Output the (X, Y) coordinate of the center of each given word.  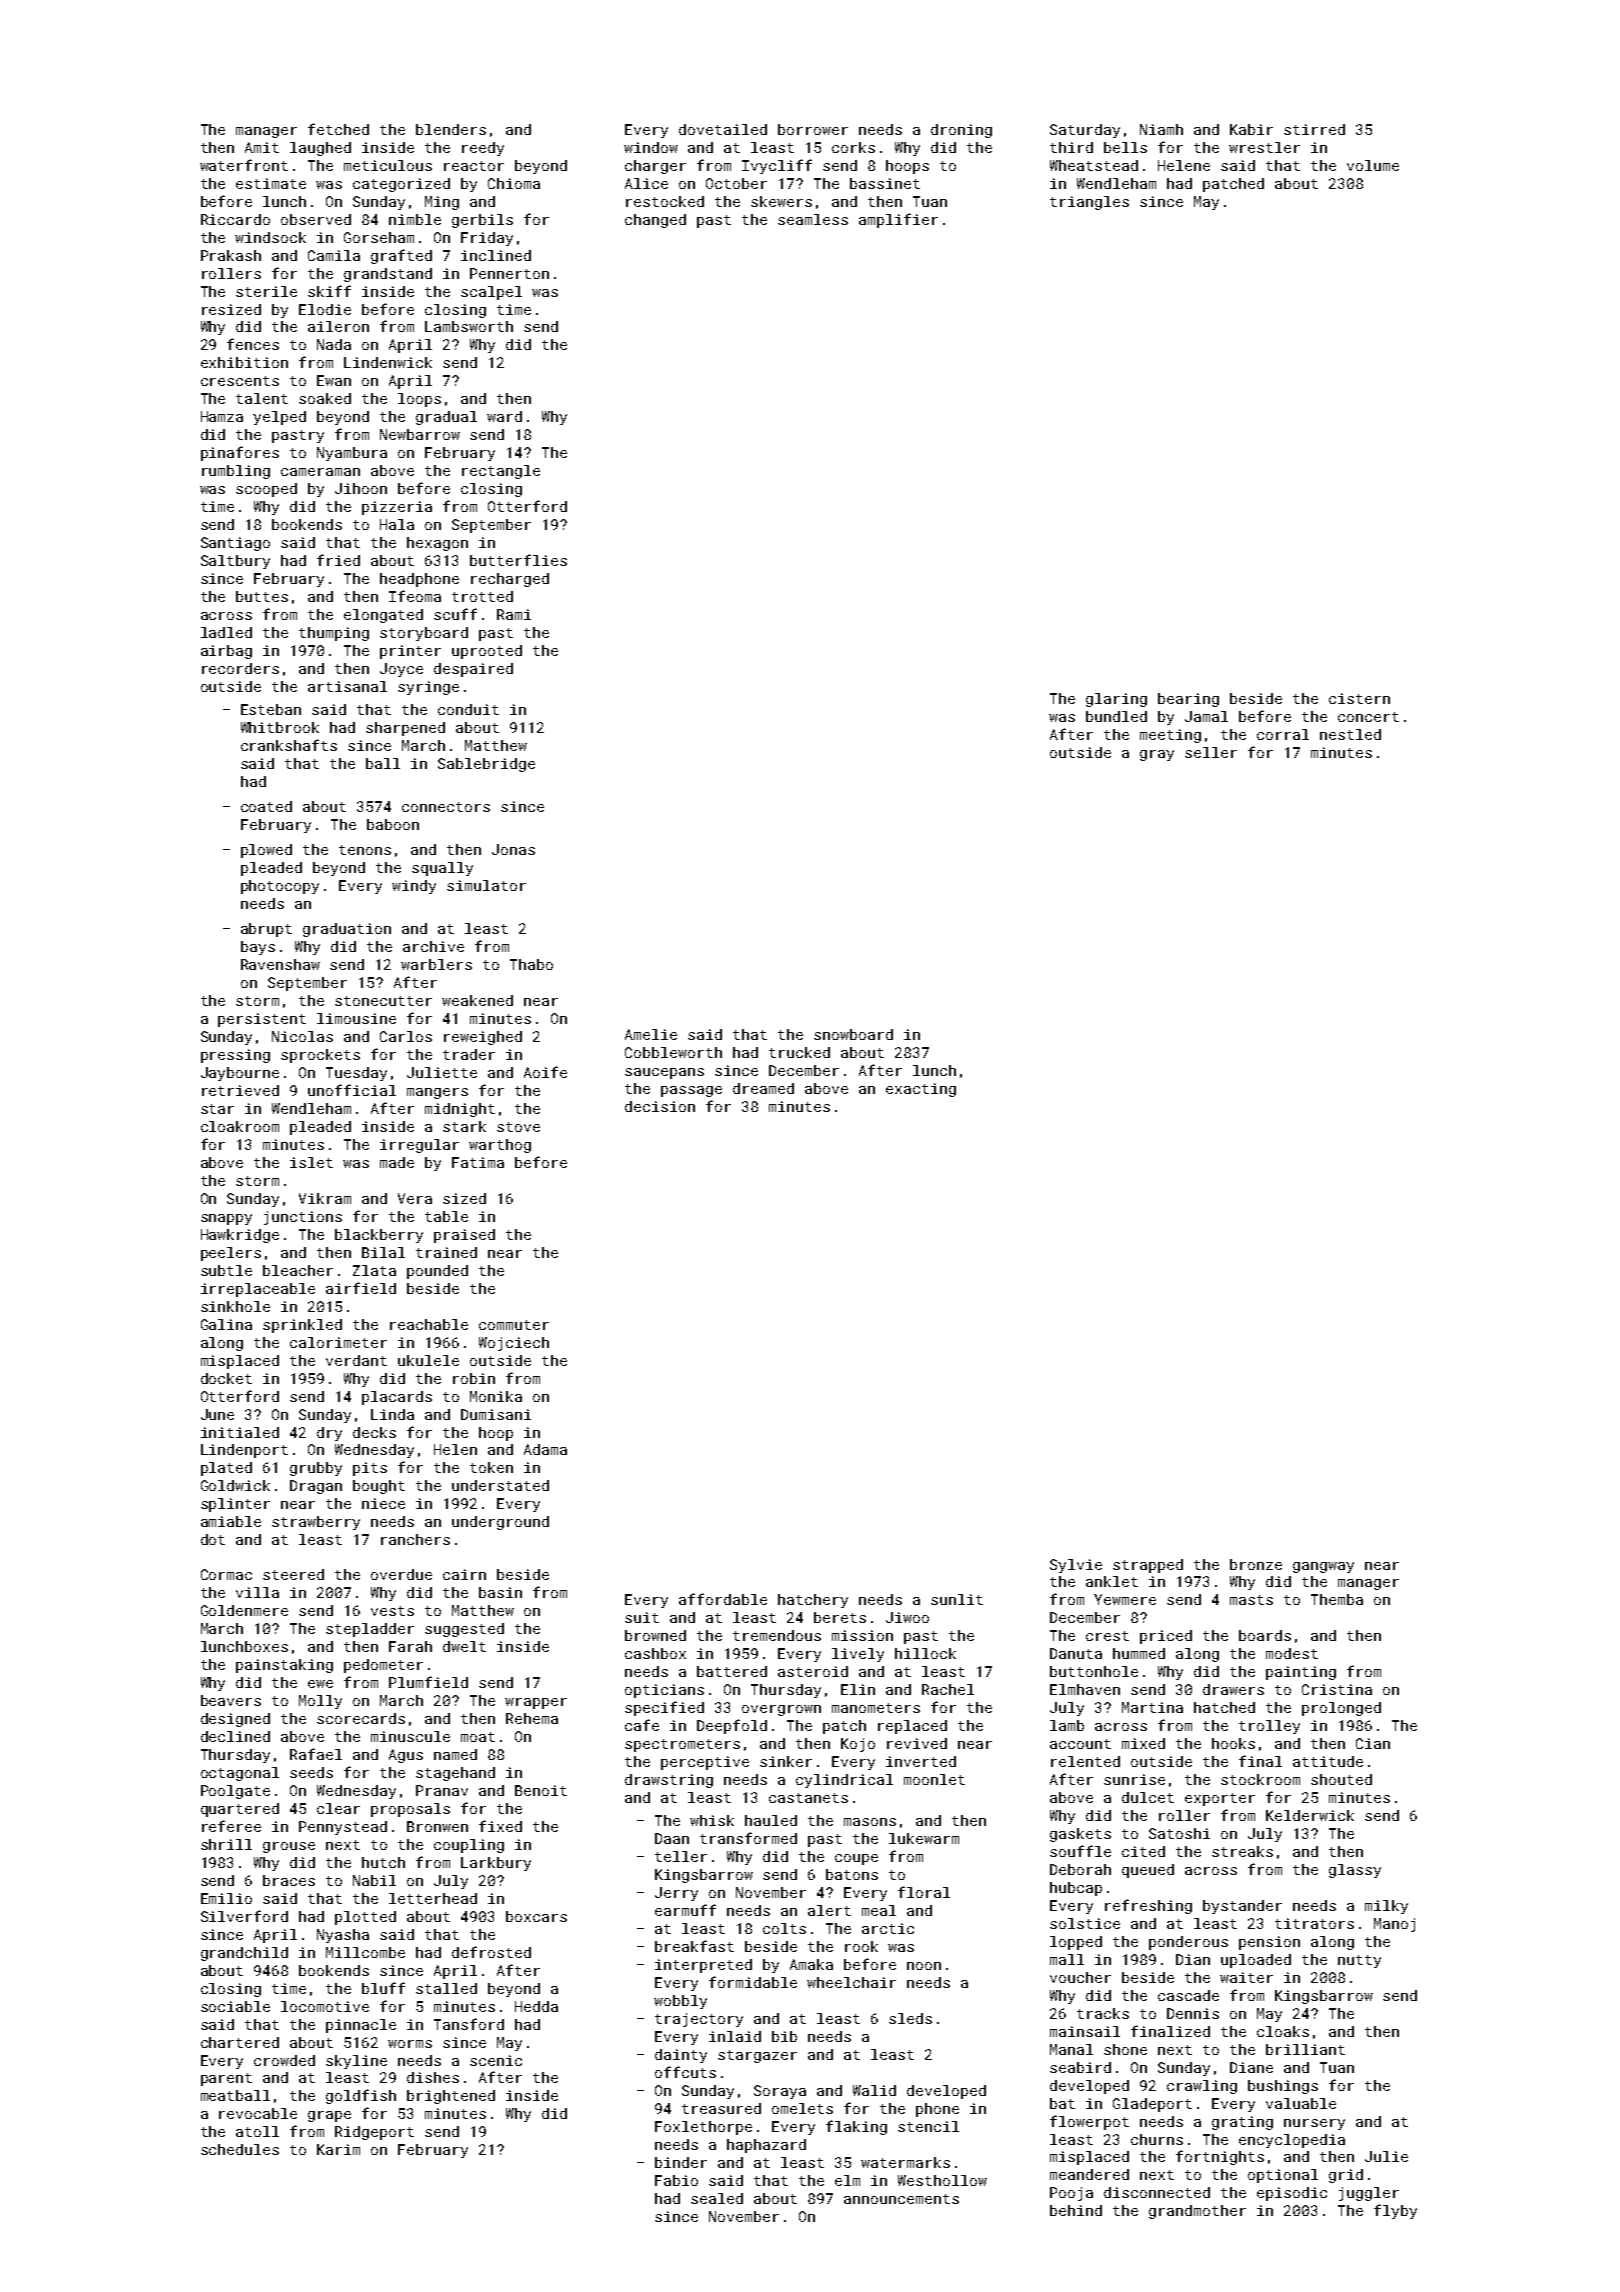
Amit (262, 147)
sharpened (405, 729)
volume (1373, 165)
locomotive (325, 2006)
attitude (1328, 1761)
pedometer (383, 1666)
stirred (1314, 129)
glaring (1116, 700)
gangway (1323, 1567)
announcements (901, 2199)
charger (655, 167)
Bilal (383, 1252)
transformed (748, 1838)
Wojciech (514, 1344)
